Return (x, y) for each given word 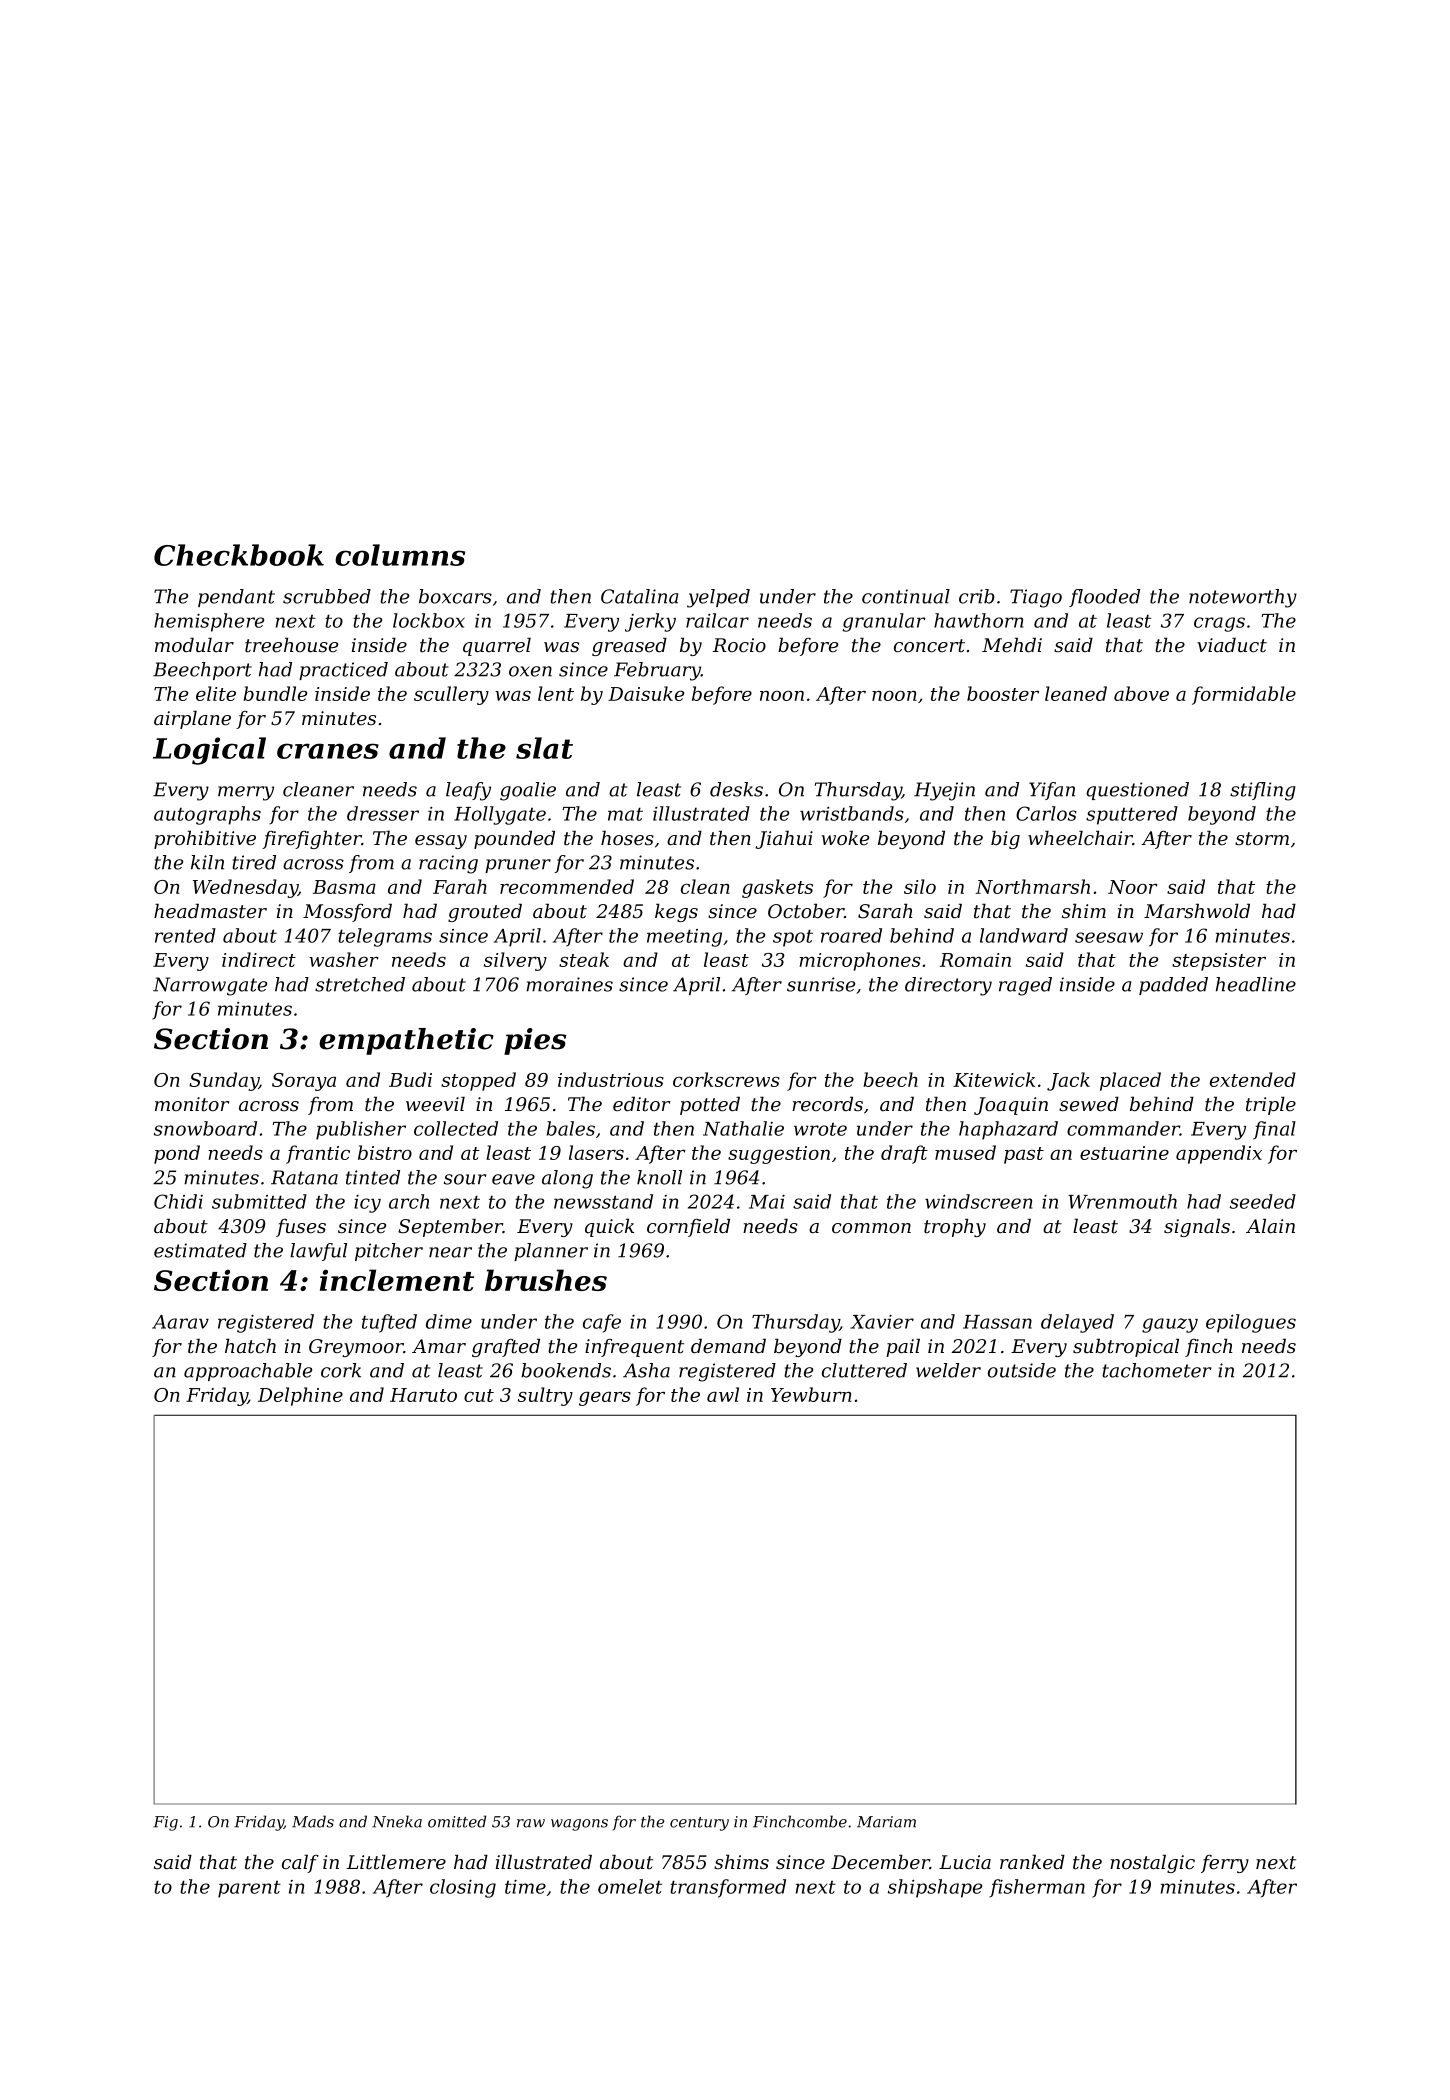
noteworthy (1243, 598)
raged (1025, 986)
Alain (1270, 1226)
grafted (506, 1348)
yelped (718, 598)
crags (1219, 624)
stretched (360, 984)
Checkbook (239, 555)
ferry (1225, 1864)
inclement (397, 1280)
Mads (313, 1821)
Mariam (886, 1822)
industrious (611, 1079)
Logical (209, 751)
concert (929, 646)
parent (249, 1889)
